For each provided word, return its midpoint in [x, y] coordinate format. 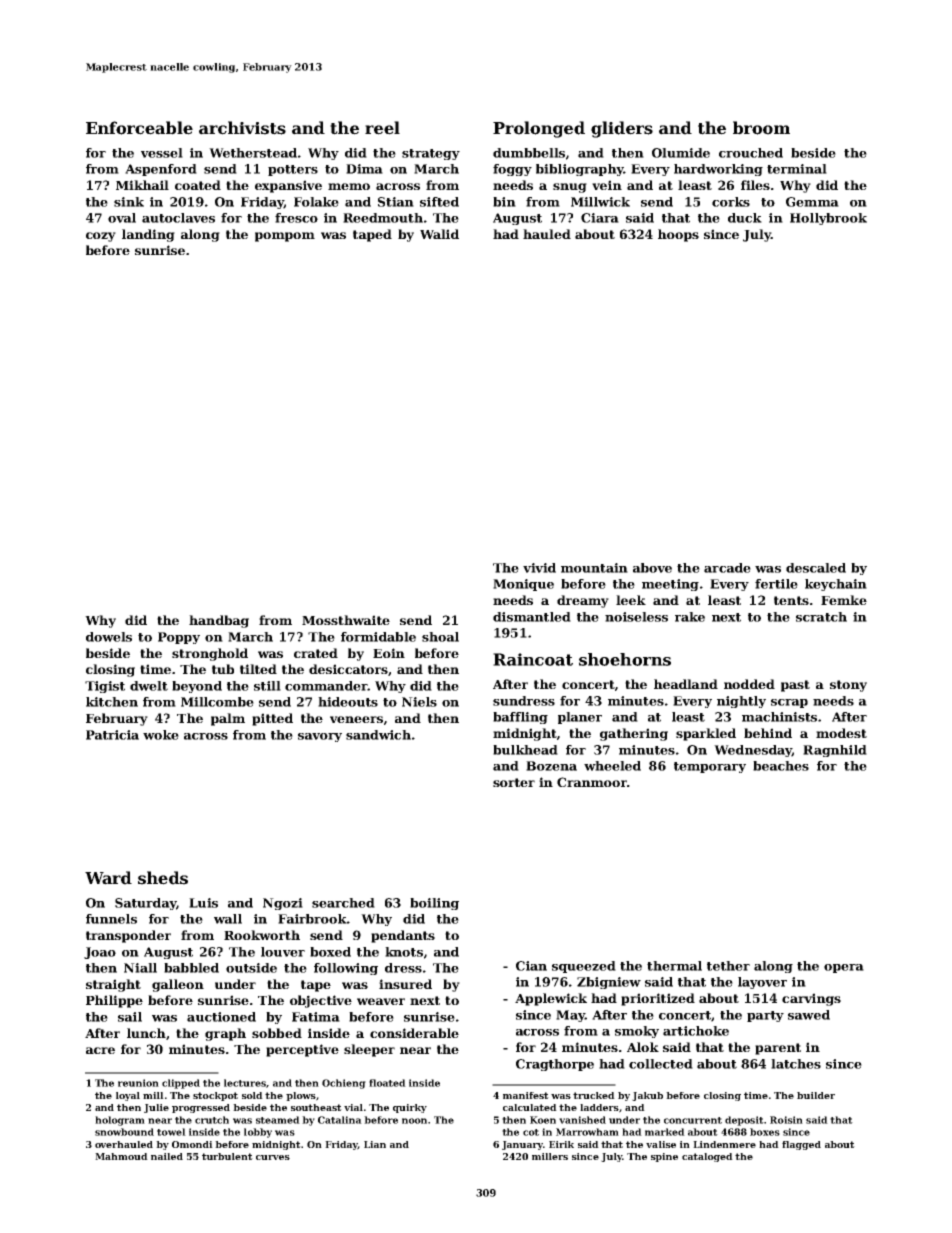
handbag [219, 621]
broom [761, 128]
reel [382, 128]
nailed [167, 1156]
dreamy [583, 601]
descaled [816, 568]
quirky [410, 1108]
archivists [242, 128]
